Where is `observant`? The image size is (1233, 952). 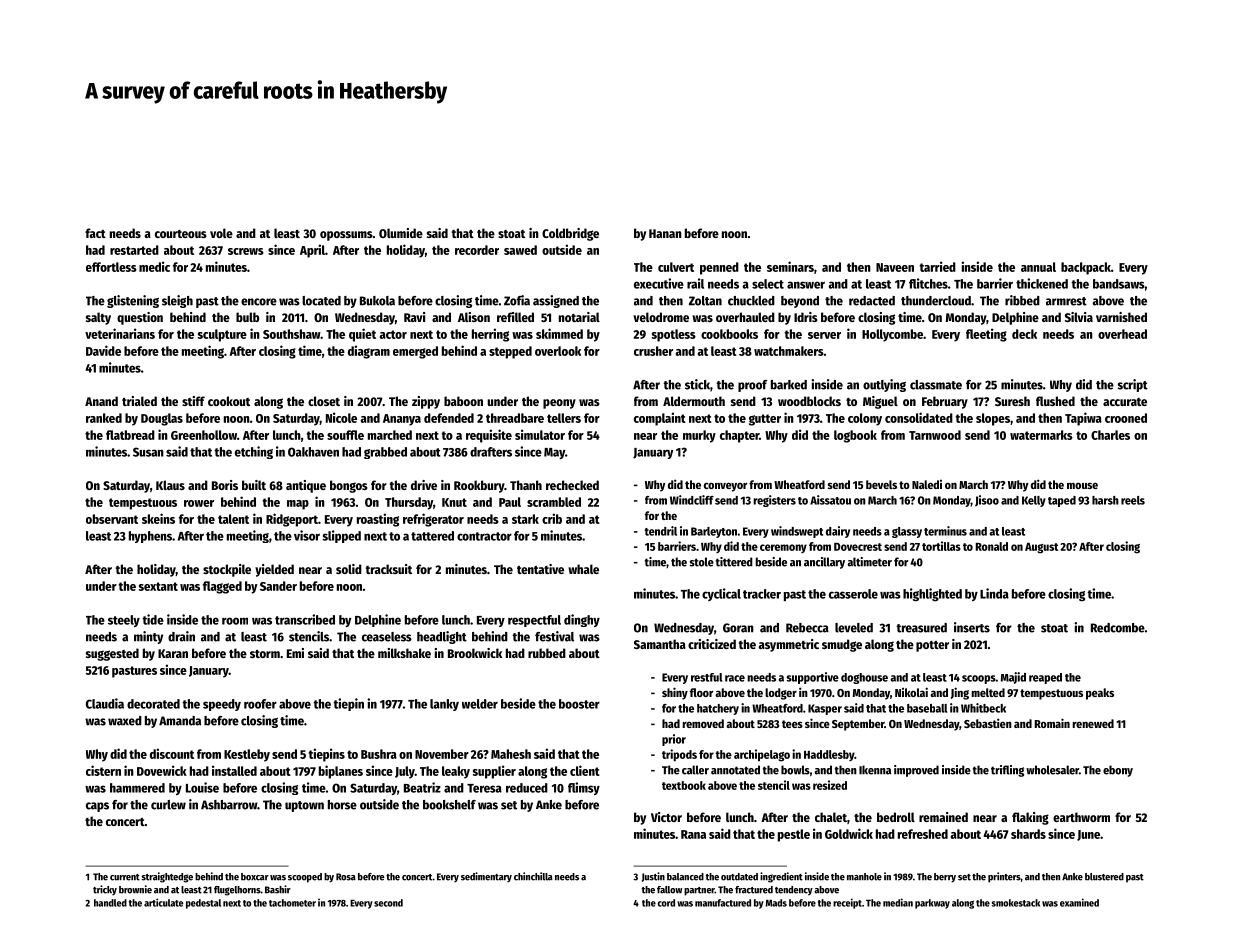 observant is located at coordinates (112, 519).
